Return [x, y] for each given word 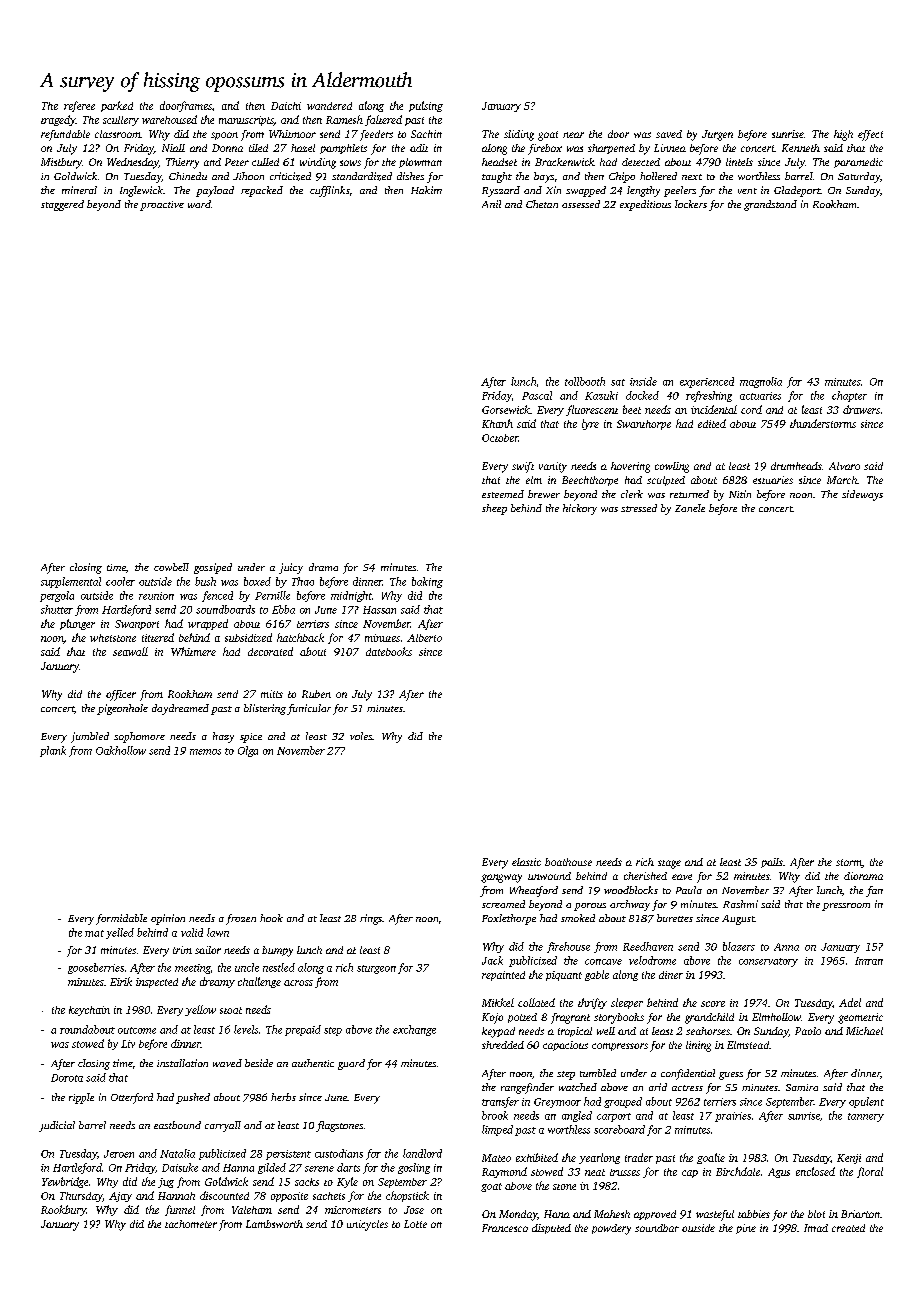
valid [192, 932]
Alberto [424, 638]
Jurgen [717, 135]
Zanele [690, 508]
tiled [258, 148]
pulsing [426, 106]
